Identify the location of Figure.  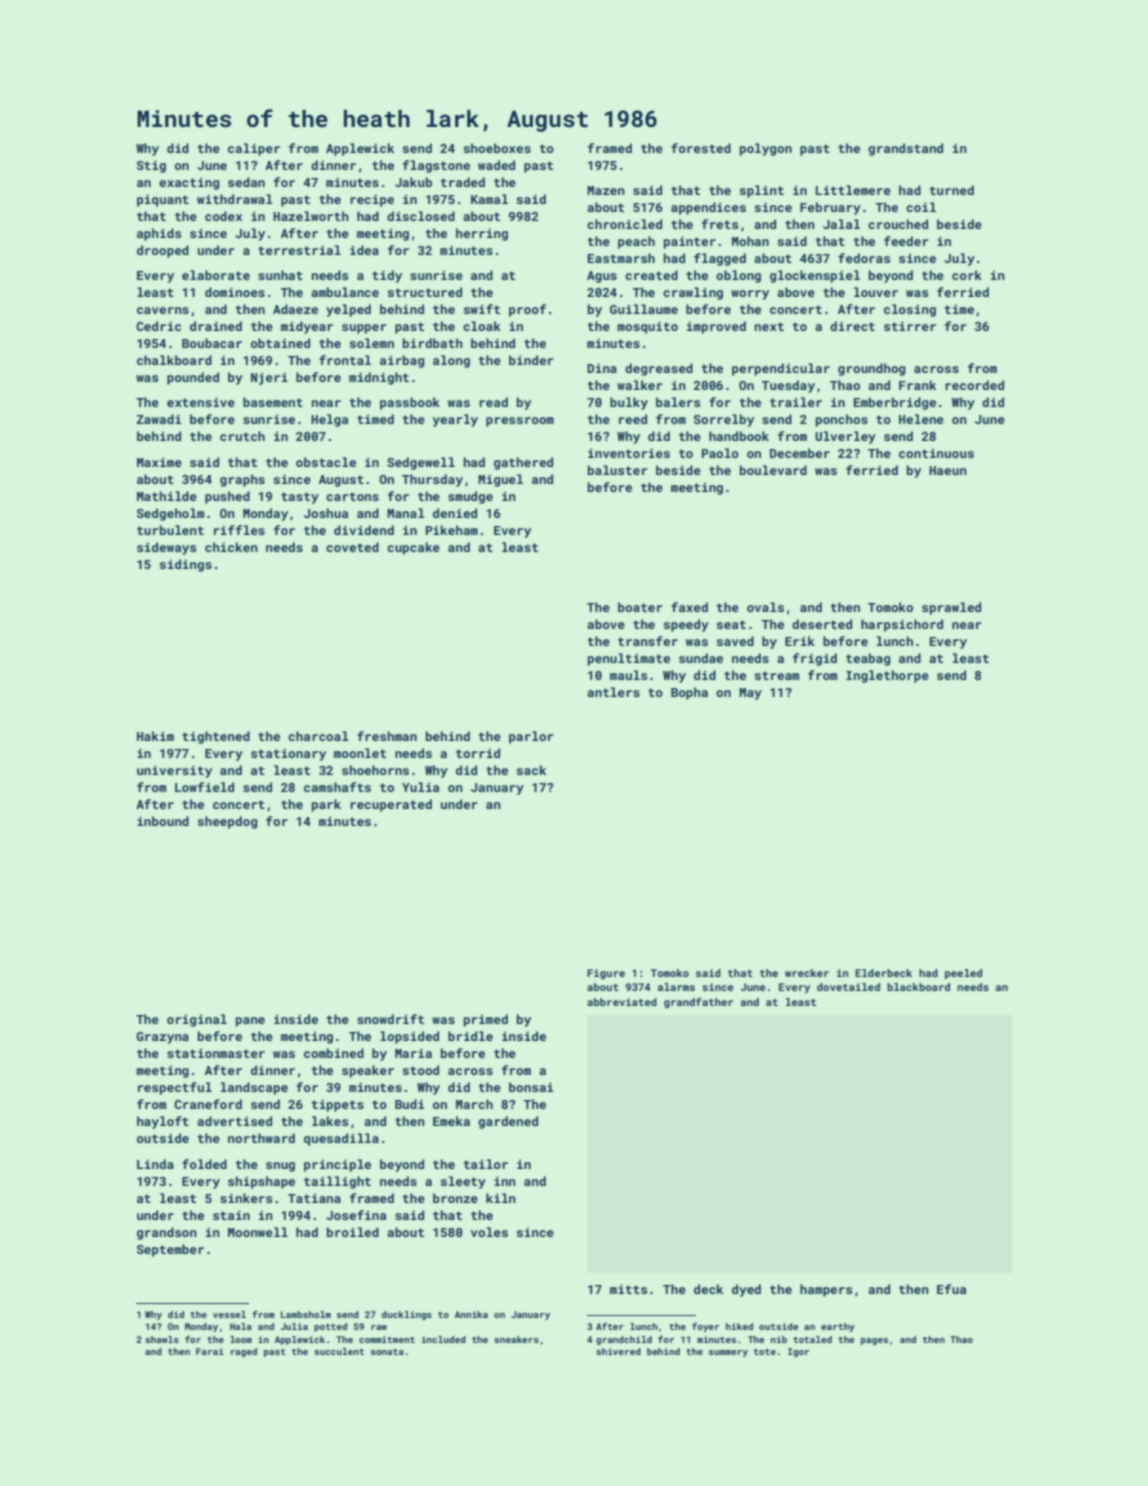
(606, 974).
